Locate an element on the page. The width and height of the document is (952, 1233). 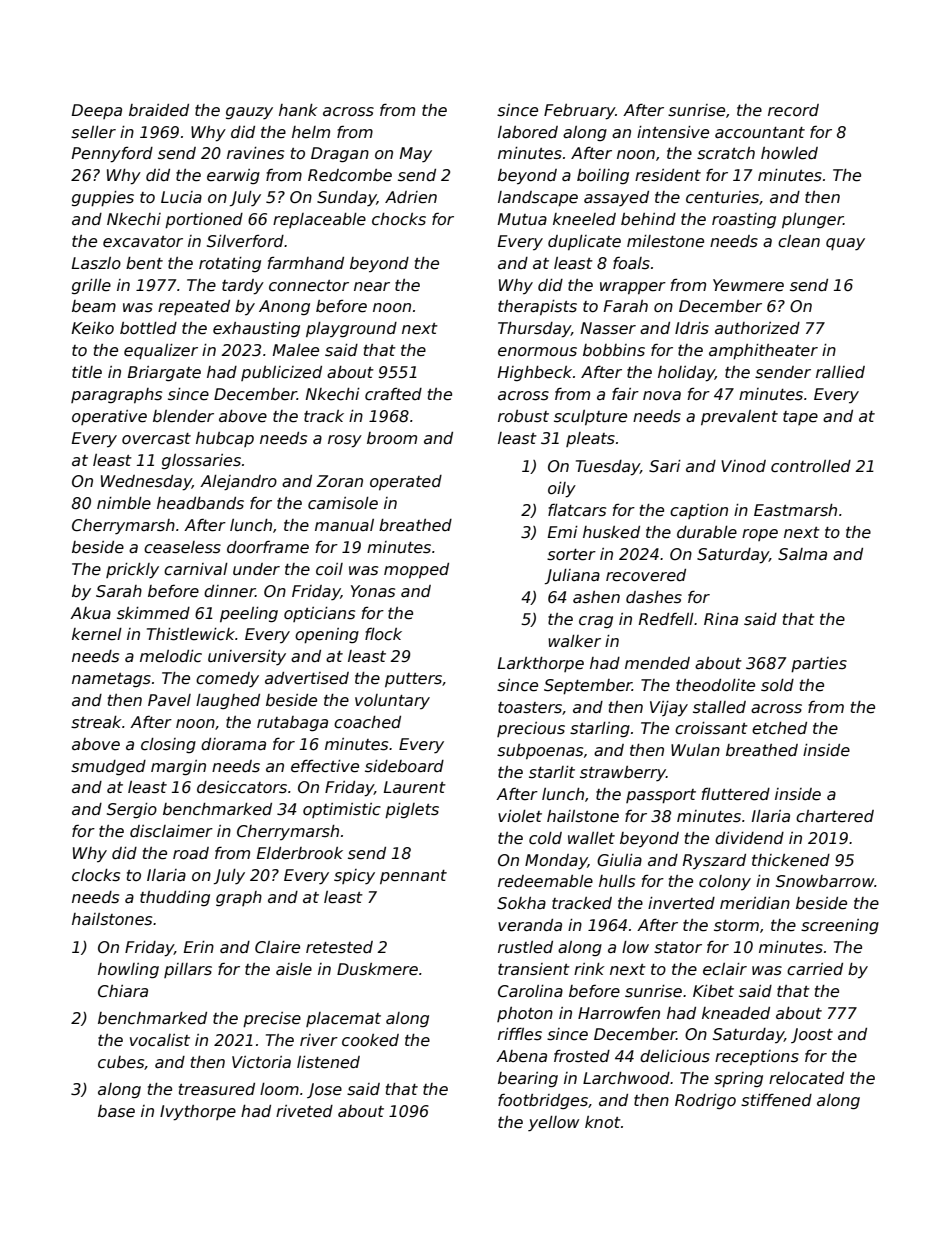
February is located at coordinates (579, 112).
